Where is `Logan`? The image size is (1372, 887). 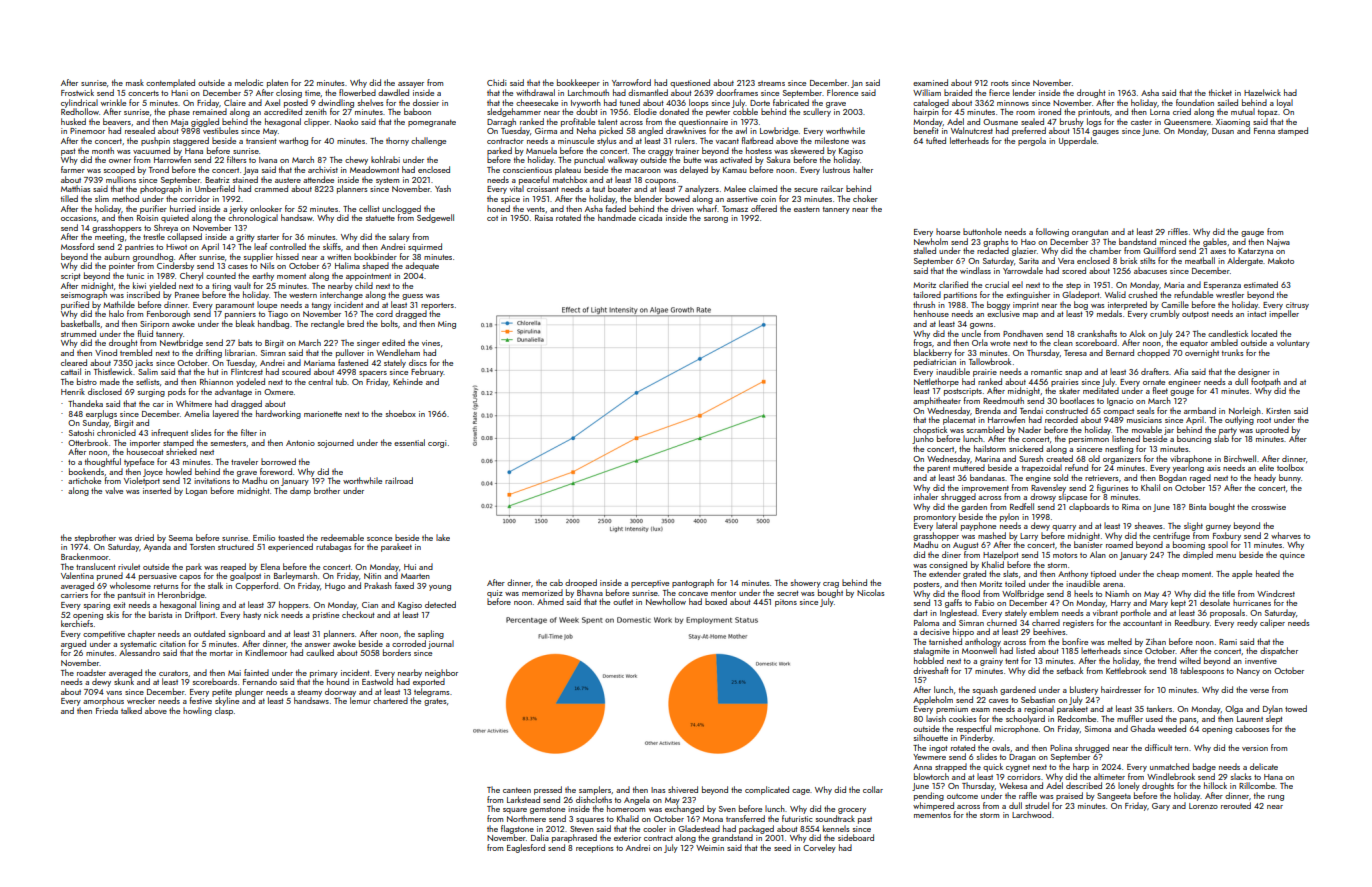 Logan is located at coordinates (196, 492).
